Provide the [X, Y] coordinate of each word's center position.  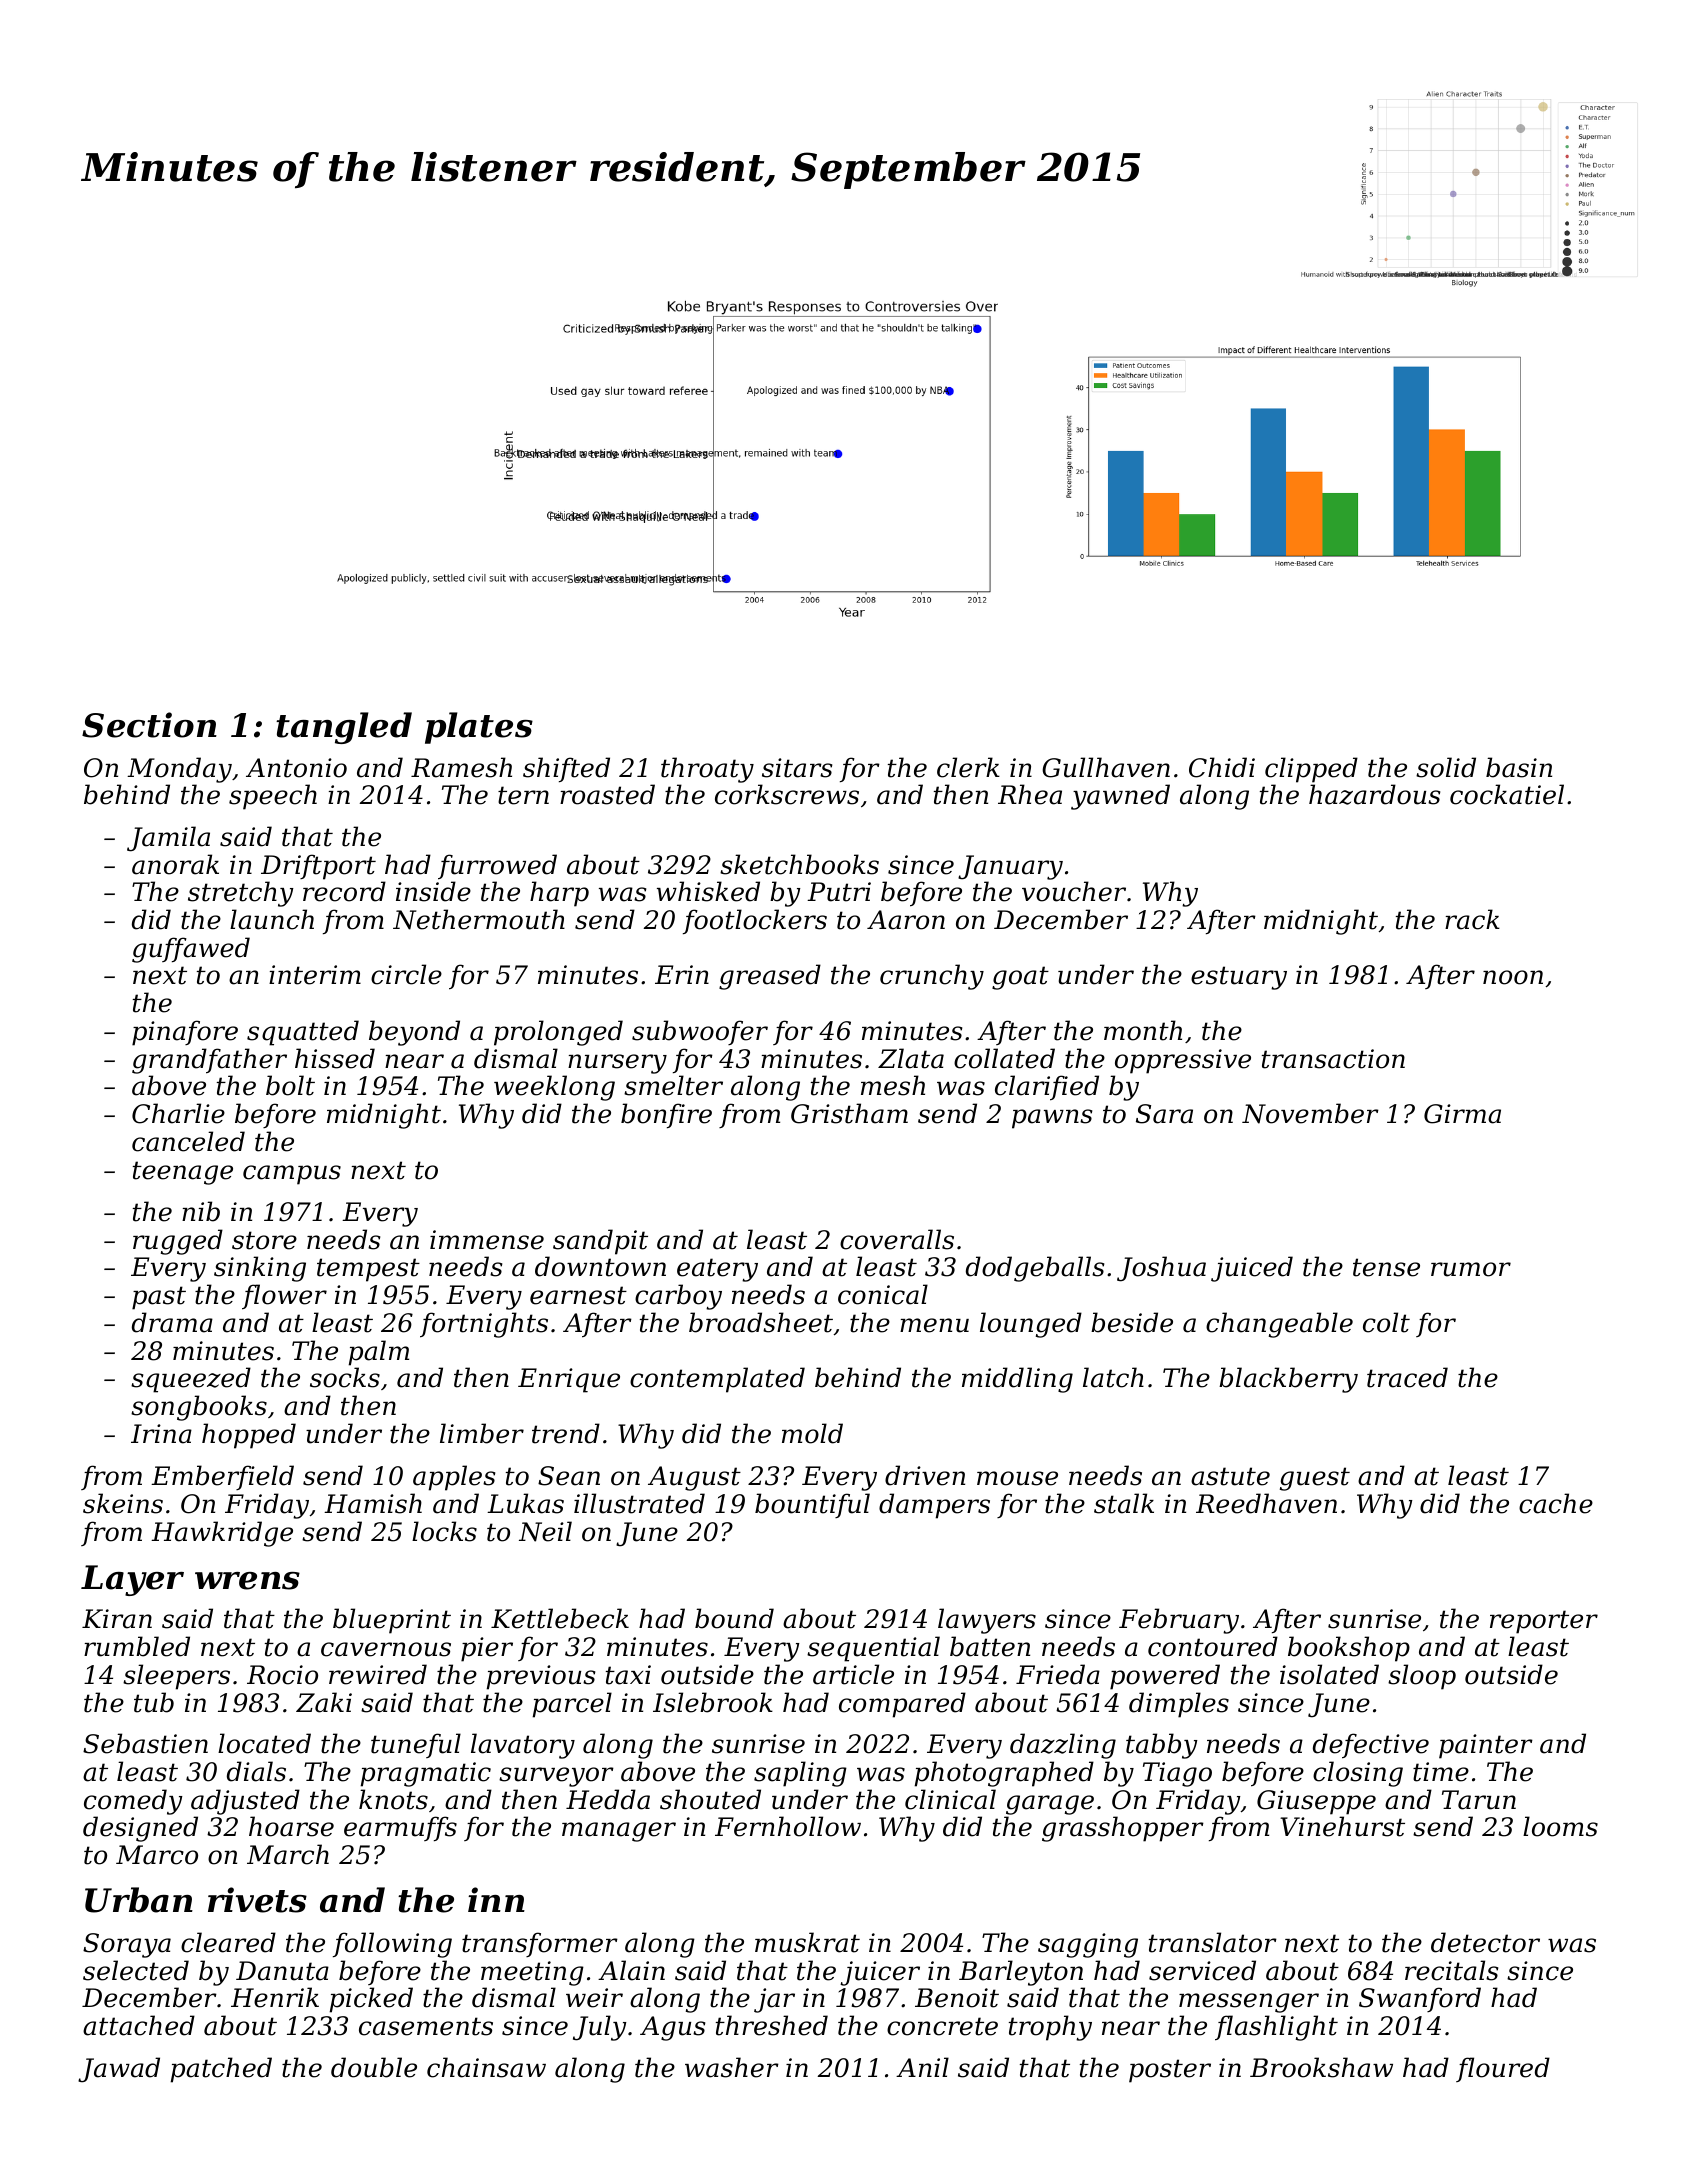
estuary [1239, 978]
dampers [934, 1506]
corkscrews [787, 794]
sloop [1422, 1677]
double [374, 2067]
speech [273, 797]
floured [1503, 2069]
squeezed [191, 1380]
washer [732, 2067]
